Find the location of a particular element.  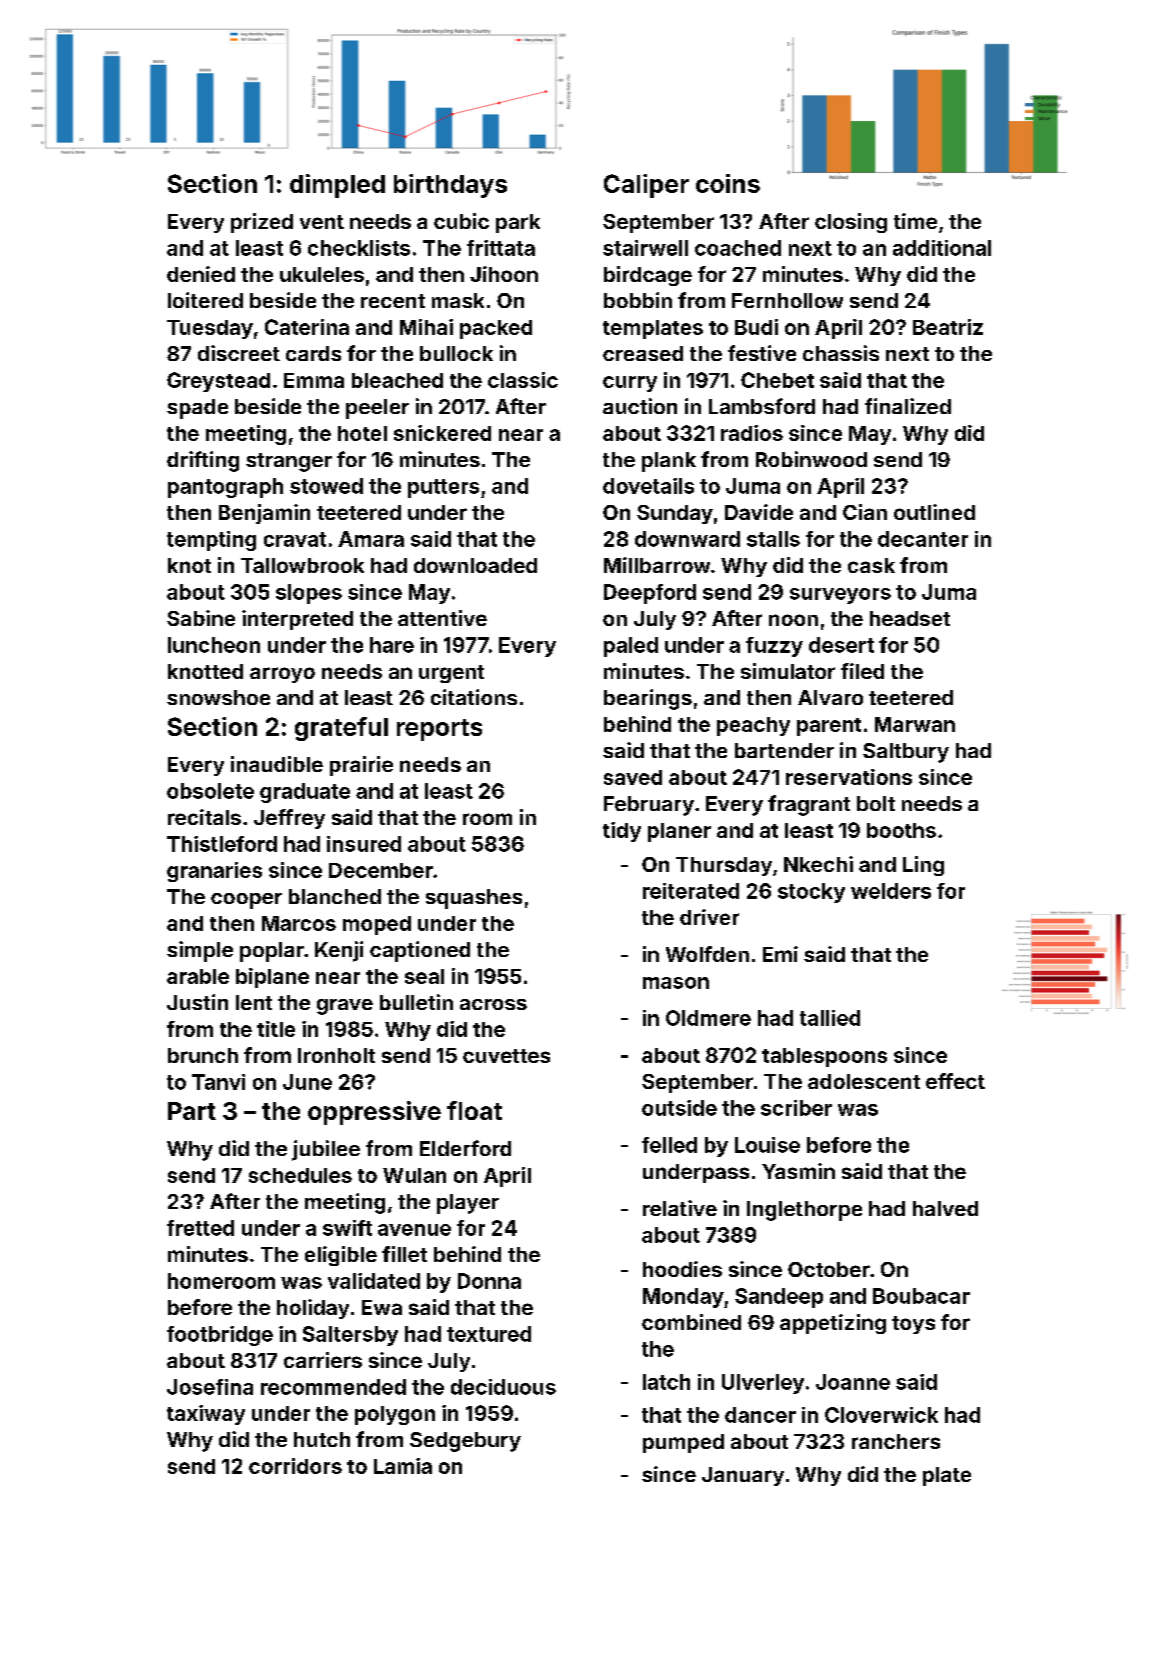

pumped is located at coordinates (683, 1443).
